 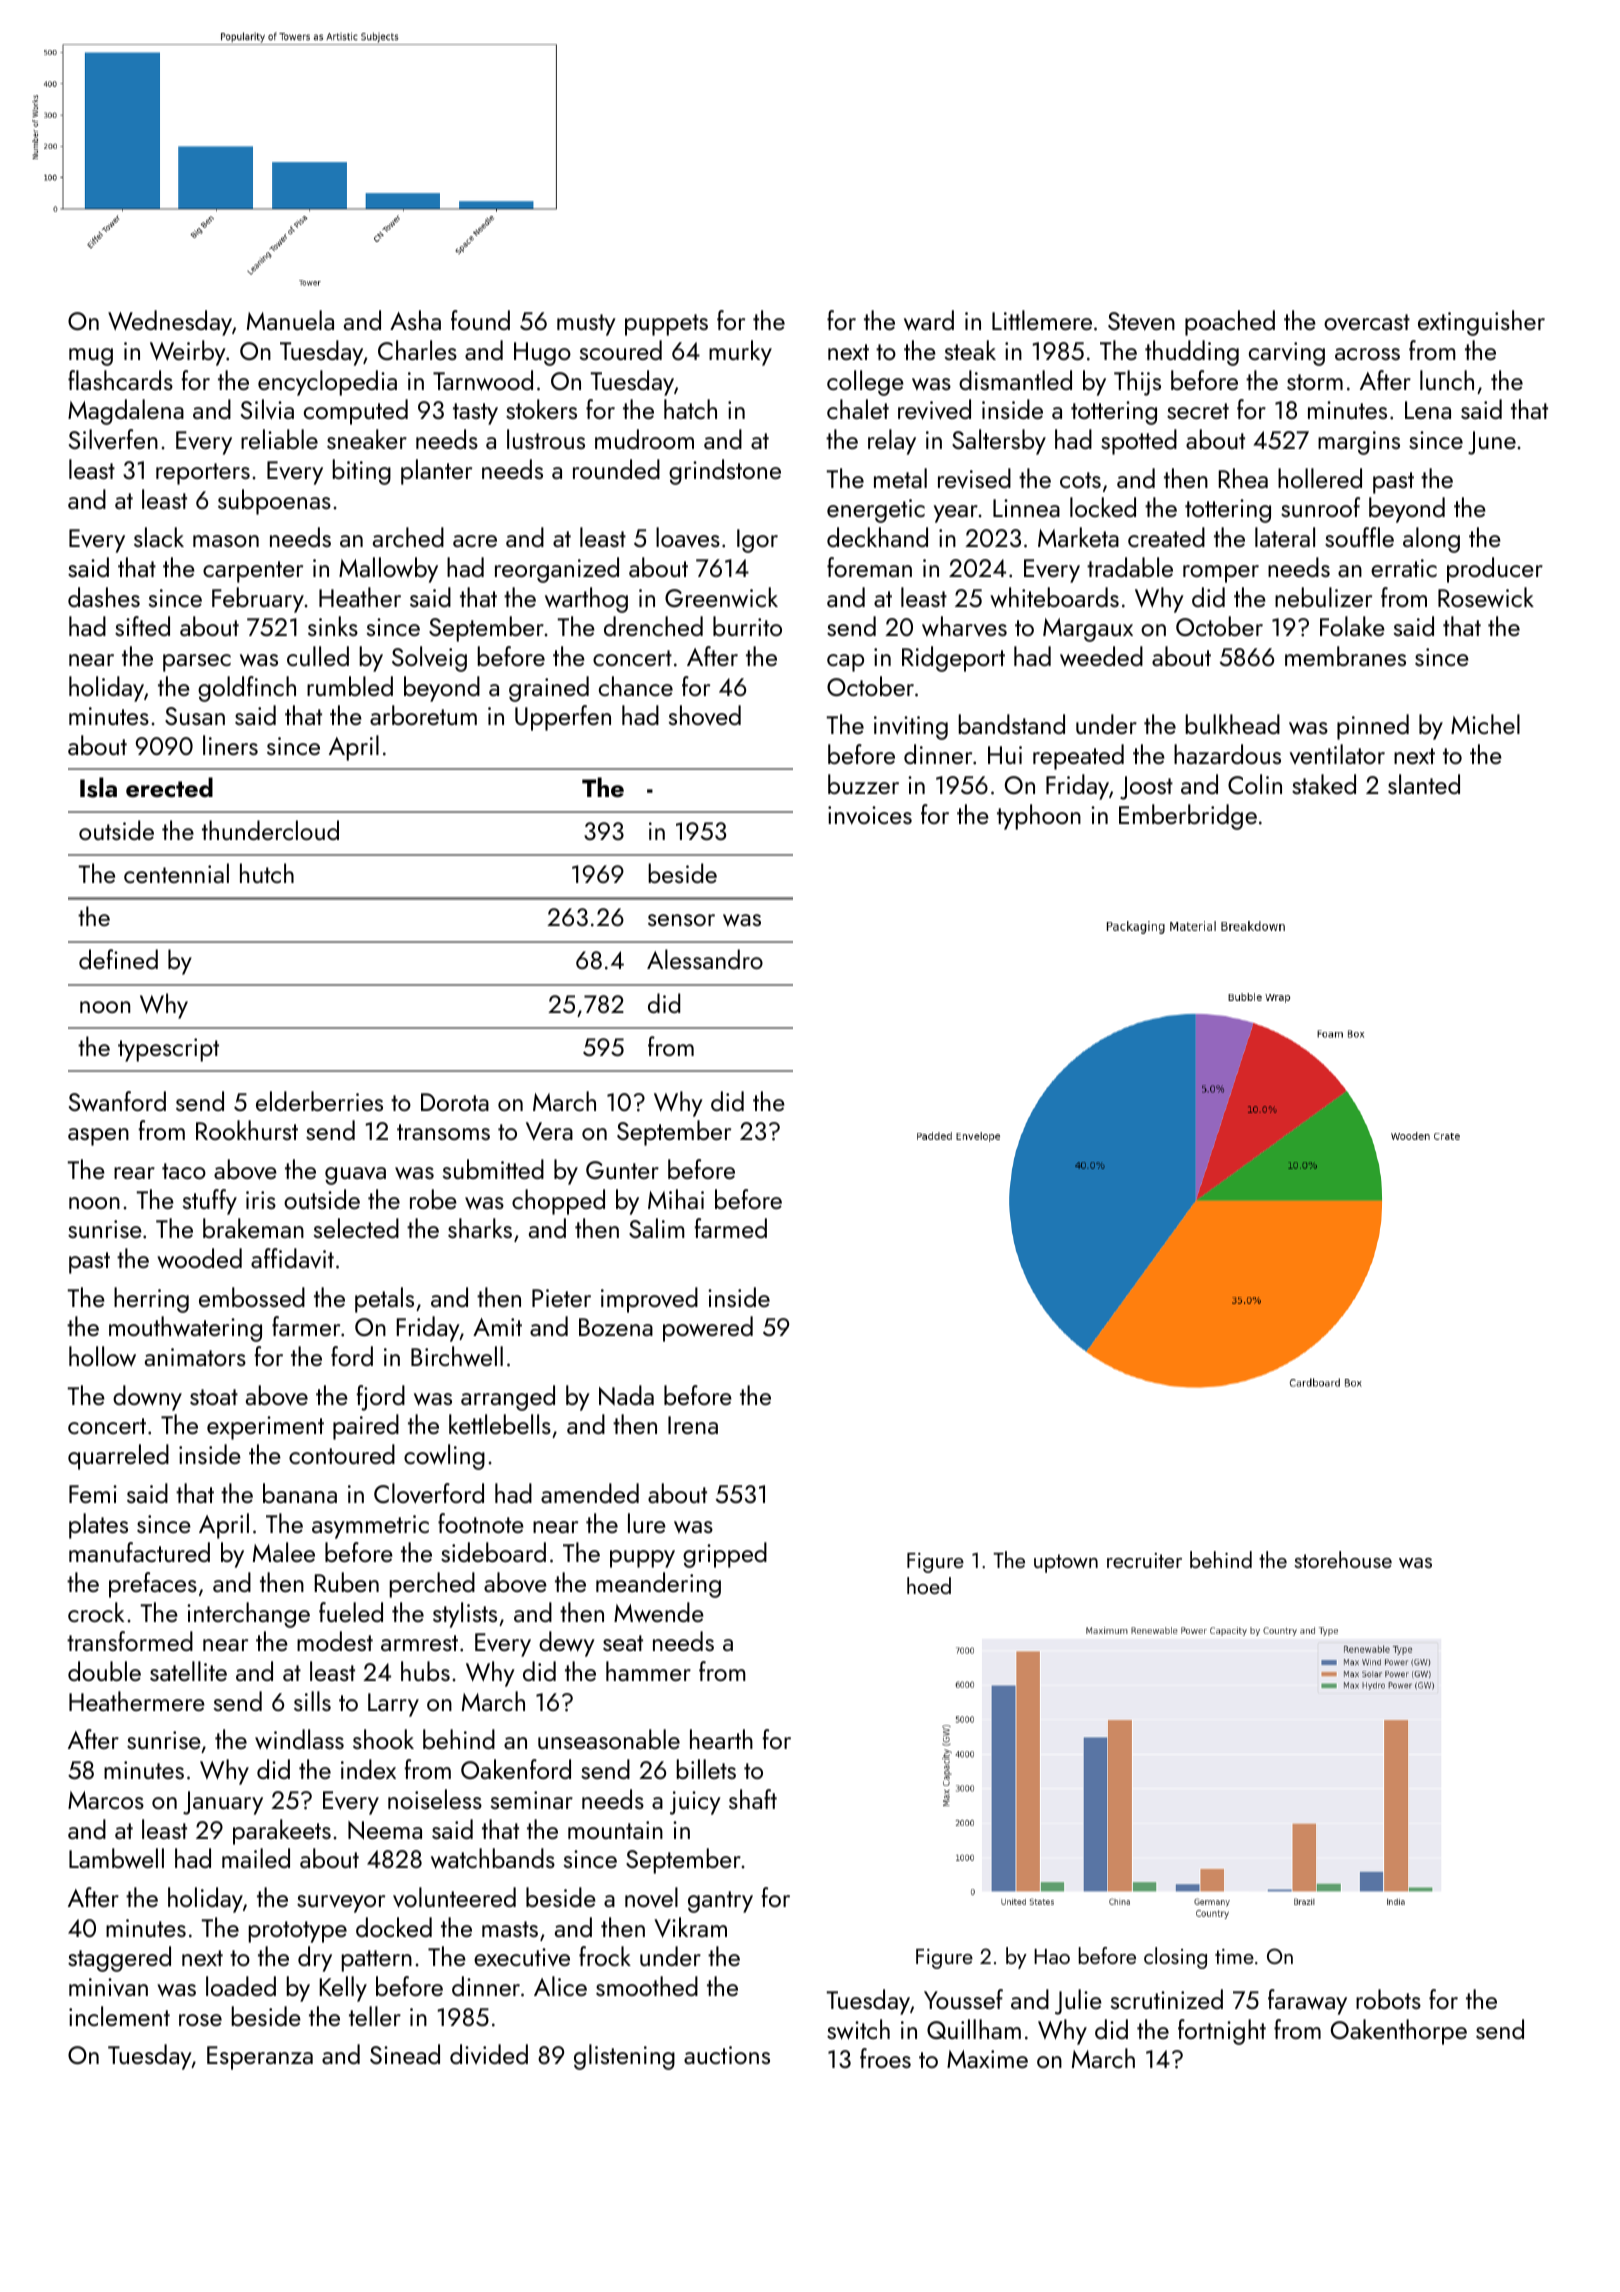 What do you see at coordinates (567, 1644) in the screenshot?
I see `dewy` at bounding box center [567, 1644].
